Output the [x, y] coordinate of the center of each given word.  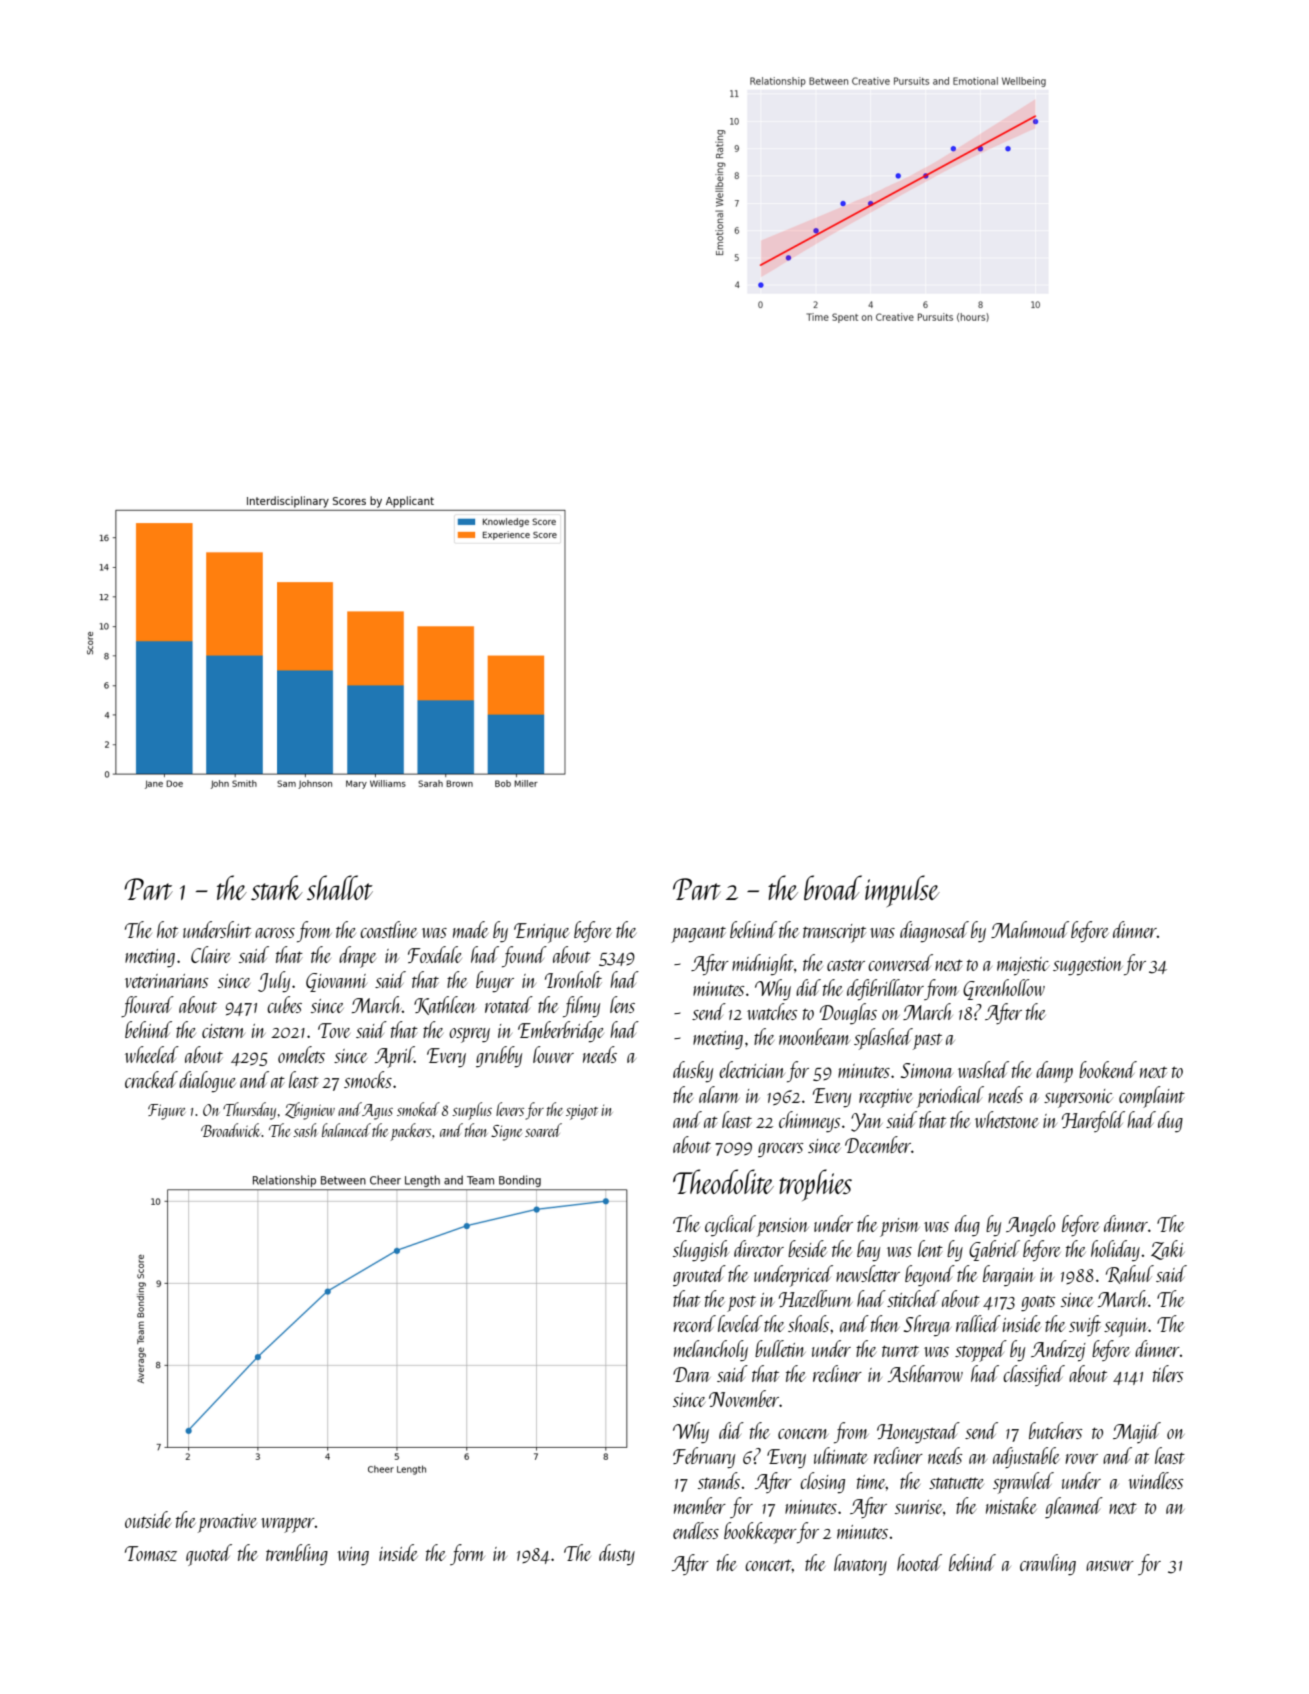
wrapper [288, 1525]
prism [900, 1227]
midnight [763, 964]
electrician [752, 1069]
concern [803, 1434]
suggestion [1088, 966]
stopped [981, 1351]
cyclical [730, 1225]
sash [305, 1130]
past [927, 1041]
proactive [227, 1523]
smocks [368, 1079]
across [275, 933]
